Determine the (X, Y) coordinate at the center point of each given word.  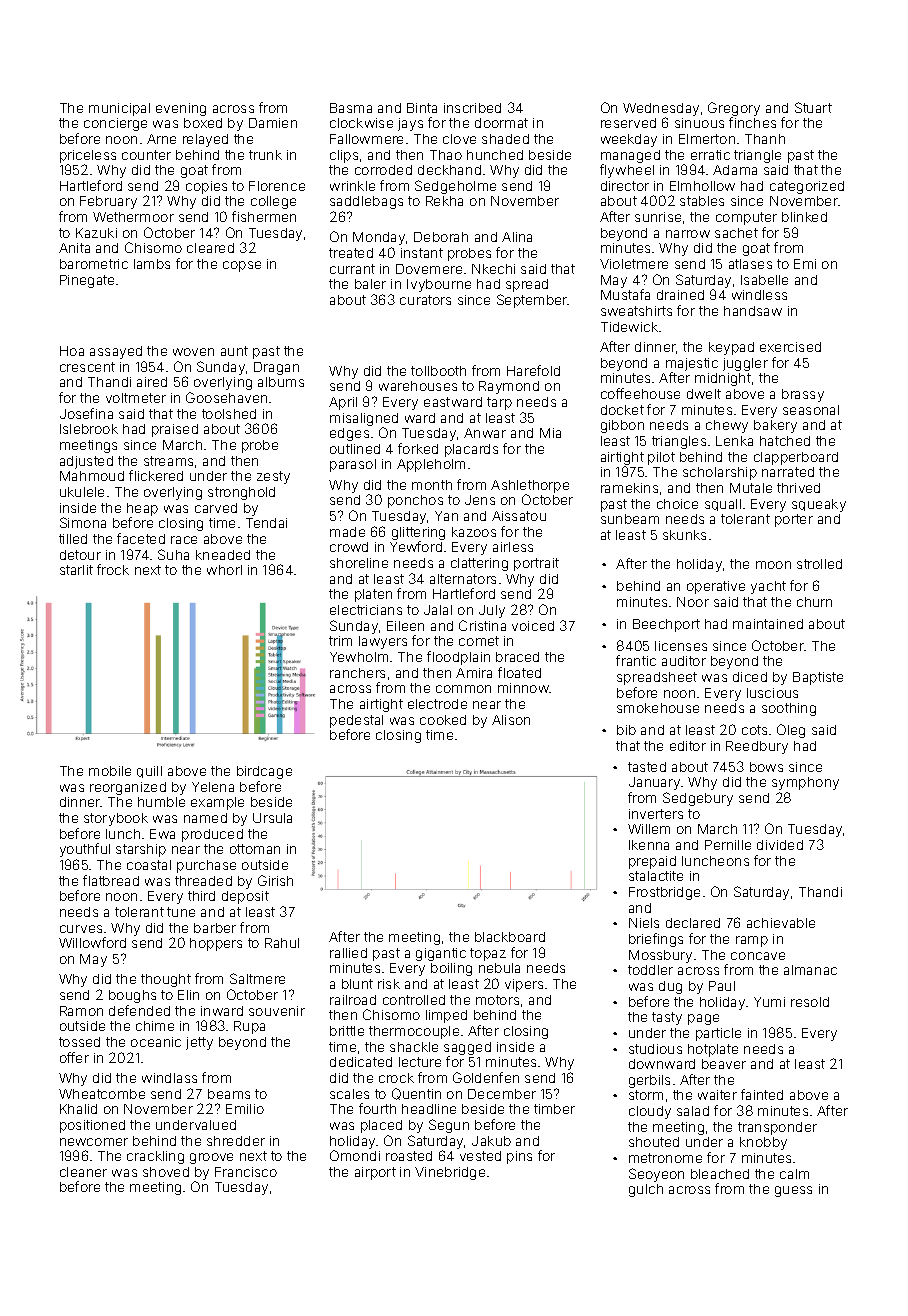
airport (375, 1173)
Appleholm (431, 465)
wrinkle (352, 186)
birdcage (264, 772)
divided (780, 845)
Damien (273, 123)
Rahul (282, 943)
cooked (443, 720)
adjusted (86, 462)
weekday (629, 140)
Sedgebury (698, 799)
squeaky (819, 505)
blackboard (510, 937)
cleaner (83, 1172)
